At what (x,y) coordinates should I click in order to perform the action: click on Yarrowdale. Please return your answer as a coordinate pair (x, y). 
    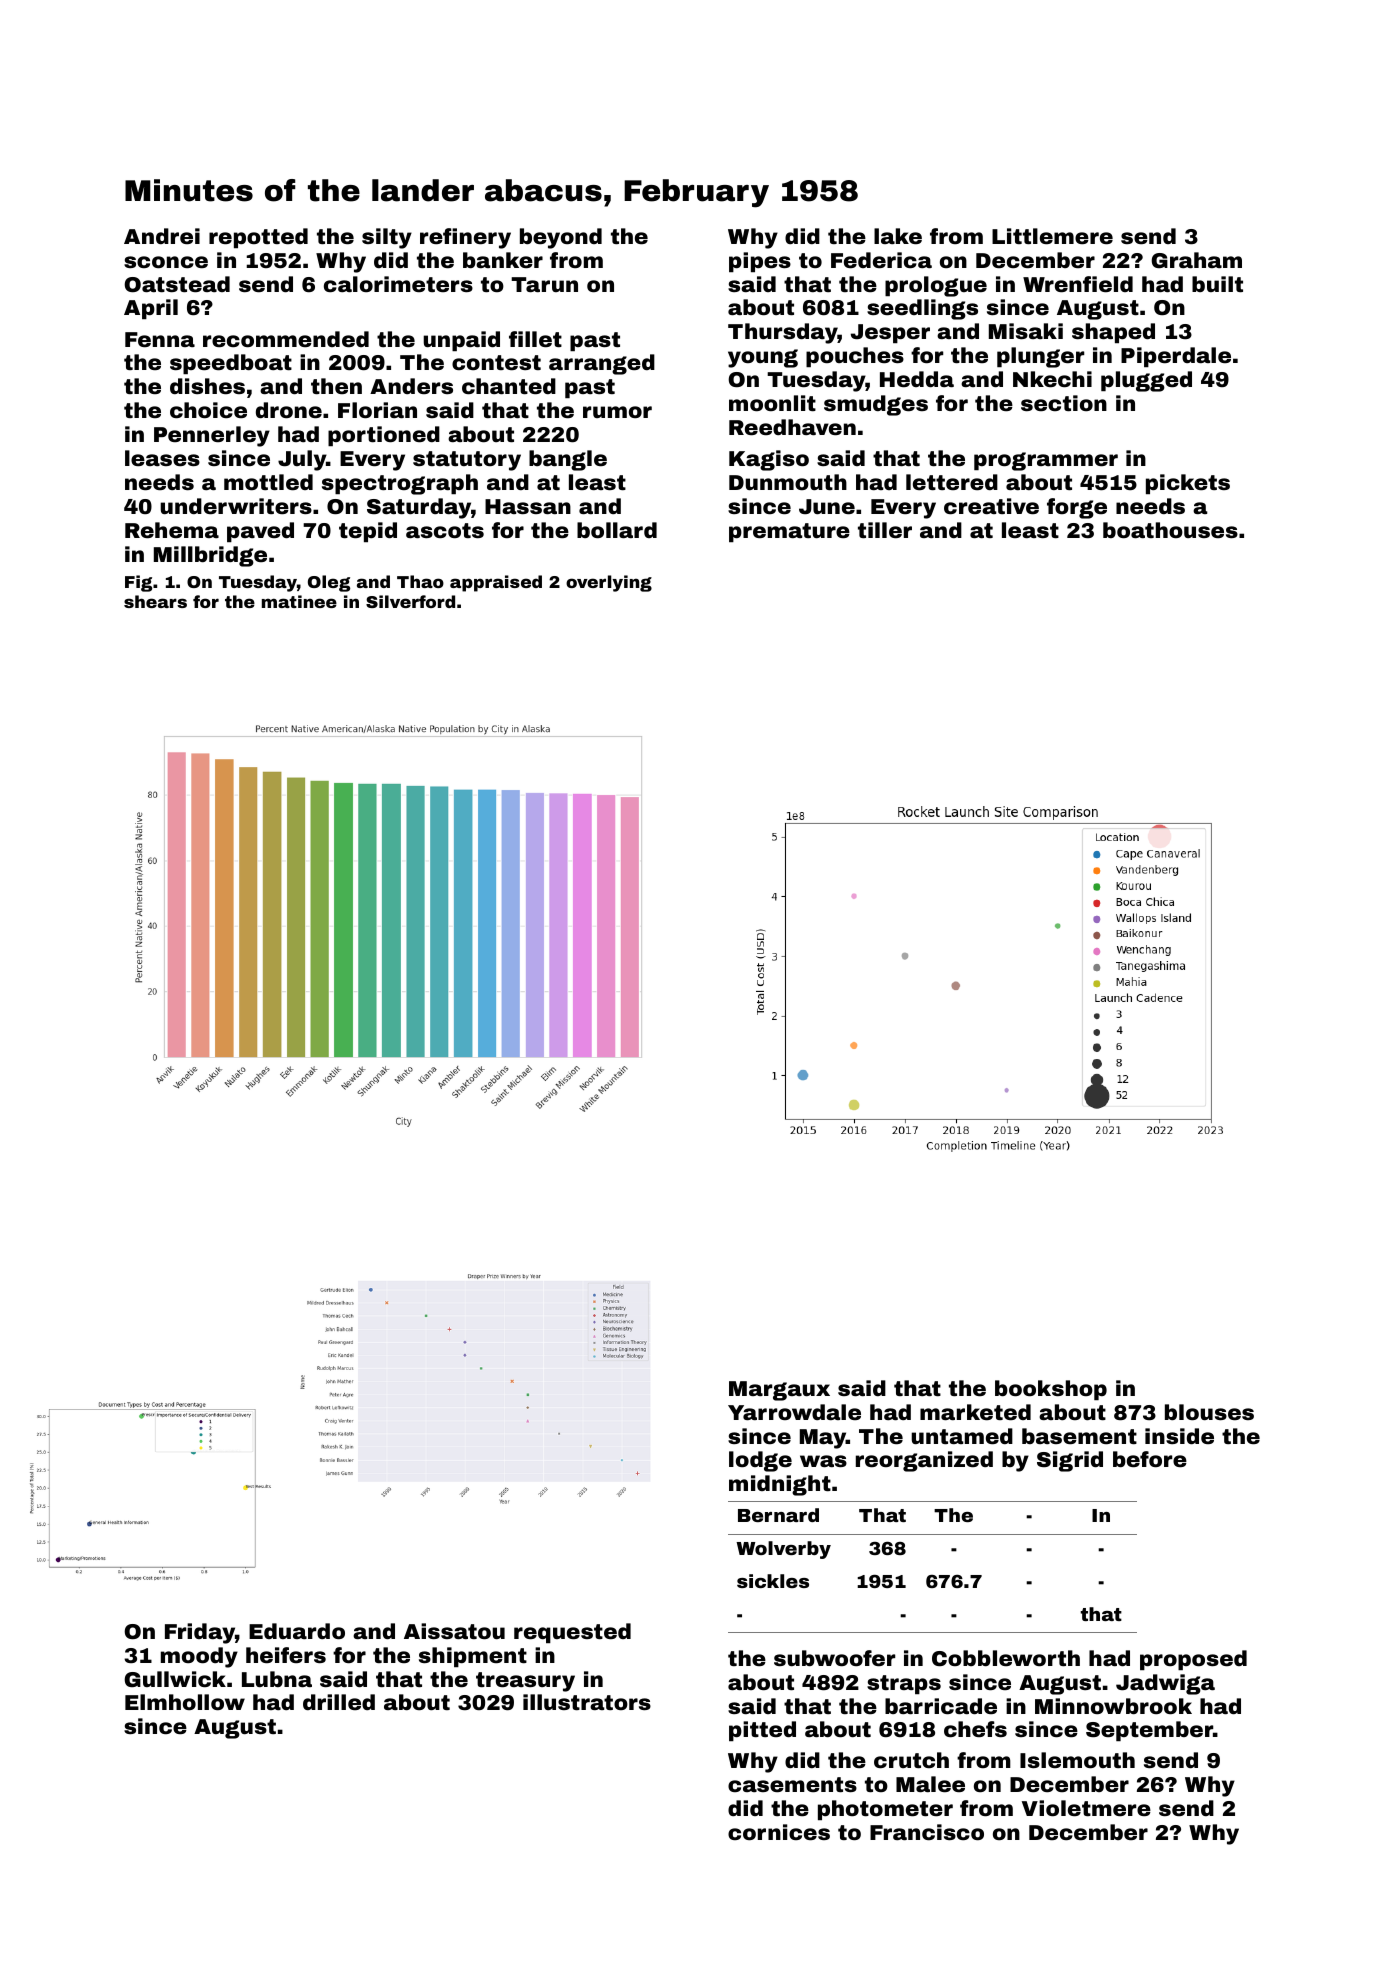
    Looking at the image, I should click on (794, 1412).
